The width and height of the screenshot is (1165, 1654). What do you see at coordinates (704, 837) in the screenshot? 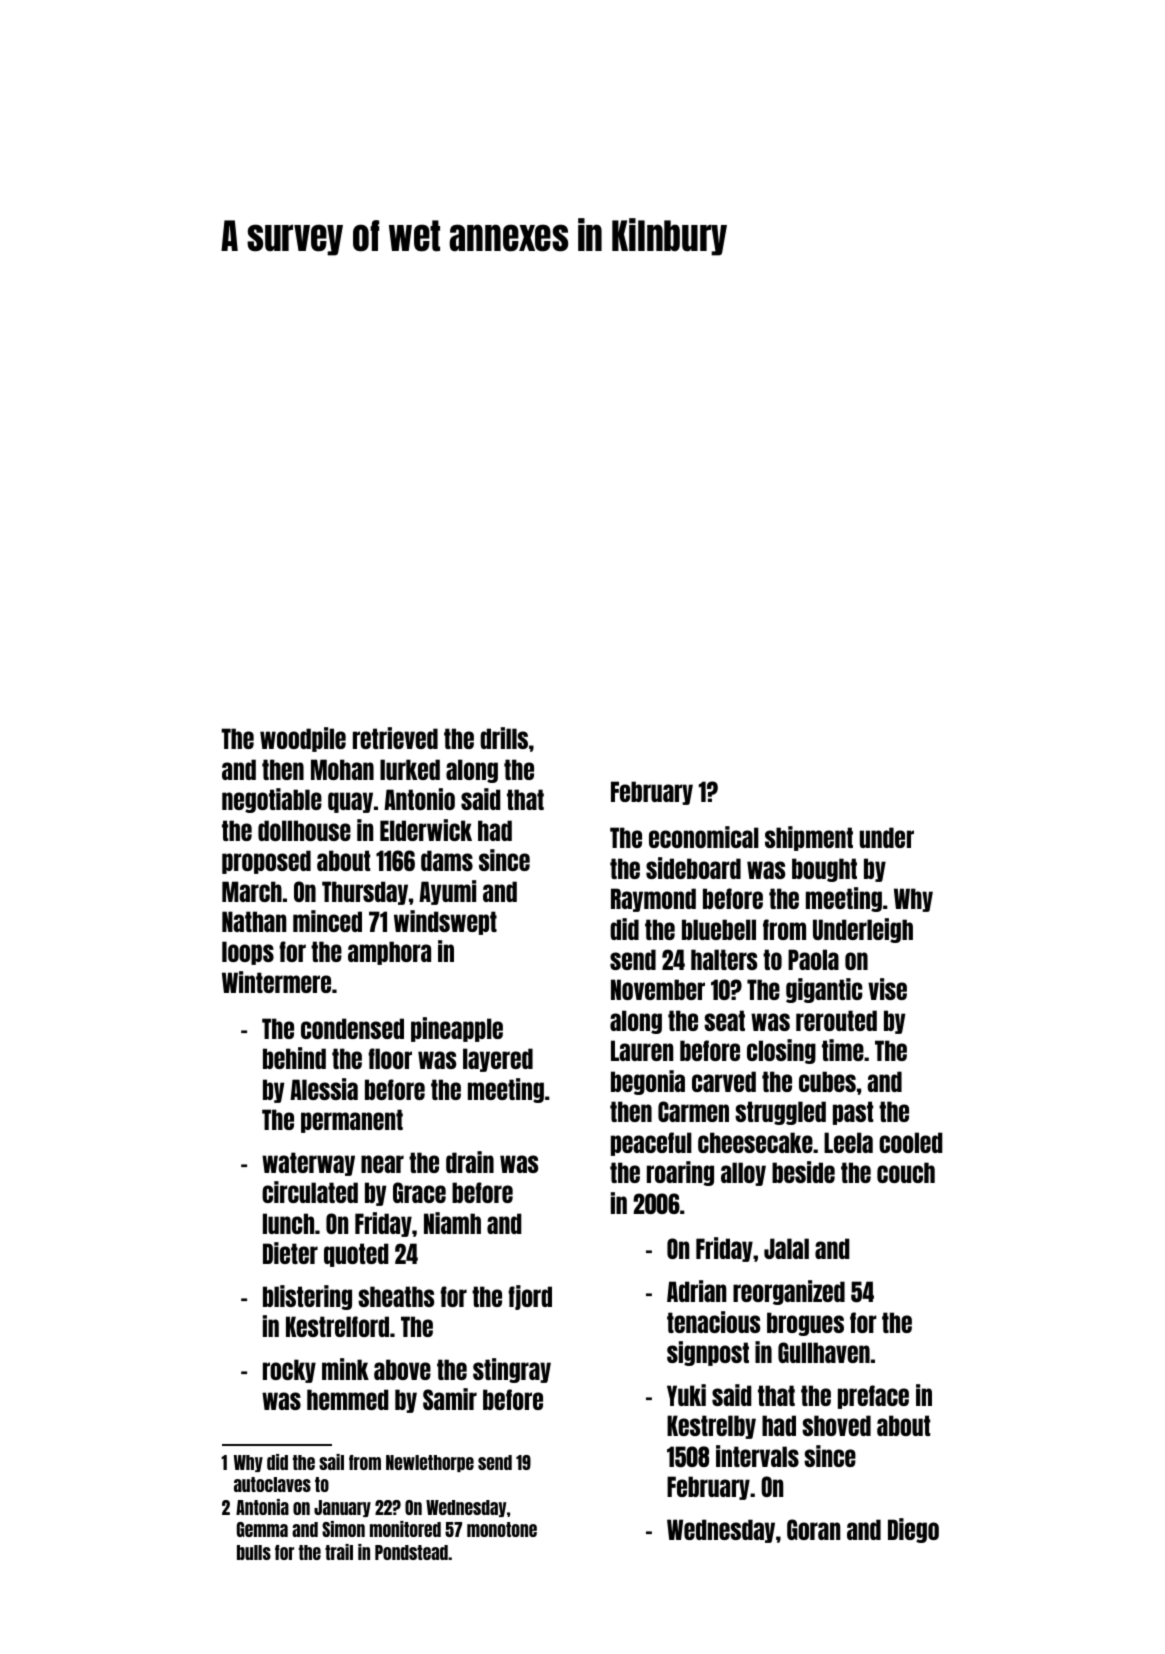
I see `economical` at bounding box center [704, 837].
